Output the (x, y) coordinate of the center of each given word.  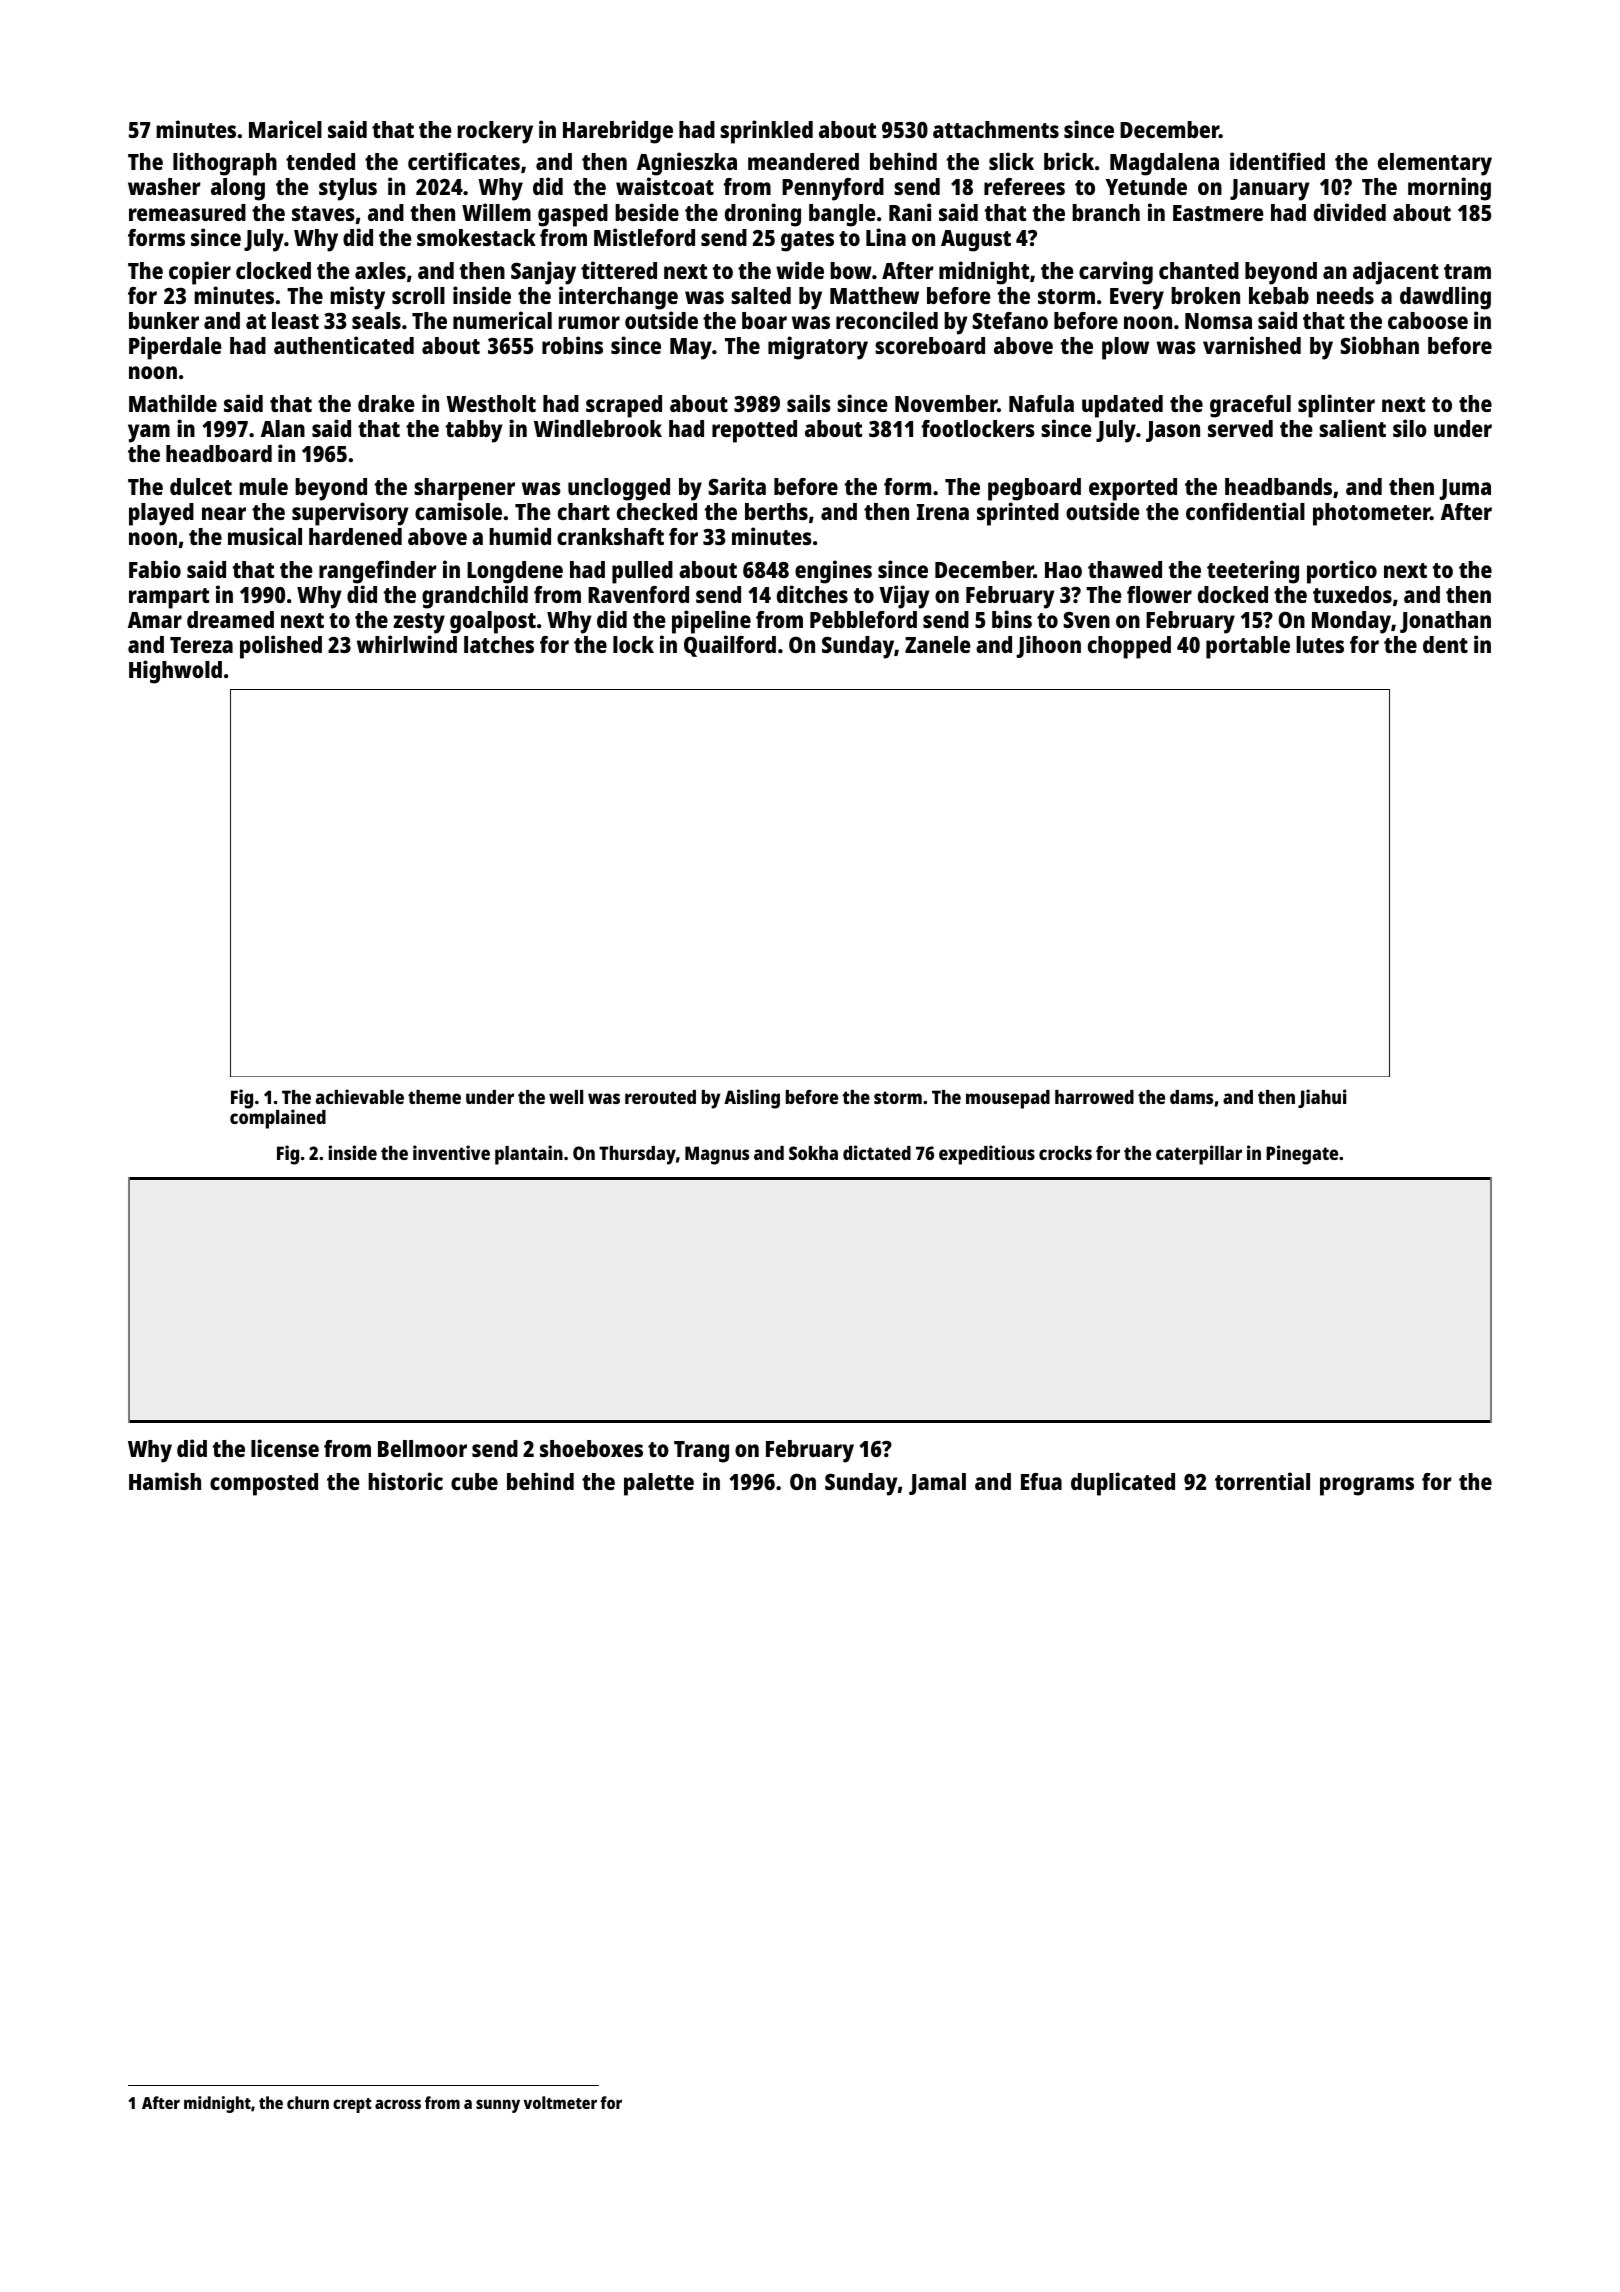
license (285, 1448)
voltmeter (560, 2102)
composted (264, 1484)
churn (308, 2102)
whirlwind (407, 644)
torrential (1262, 1481)
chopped (1129, 647)
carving (1116, 273)
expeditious (987, 1155)
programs (1367, 1486)
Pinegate (1302, 1155)
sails (809, 403)
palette (659, 1484)
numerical (502, 320)
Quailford (730, 646)
